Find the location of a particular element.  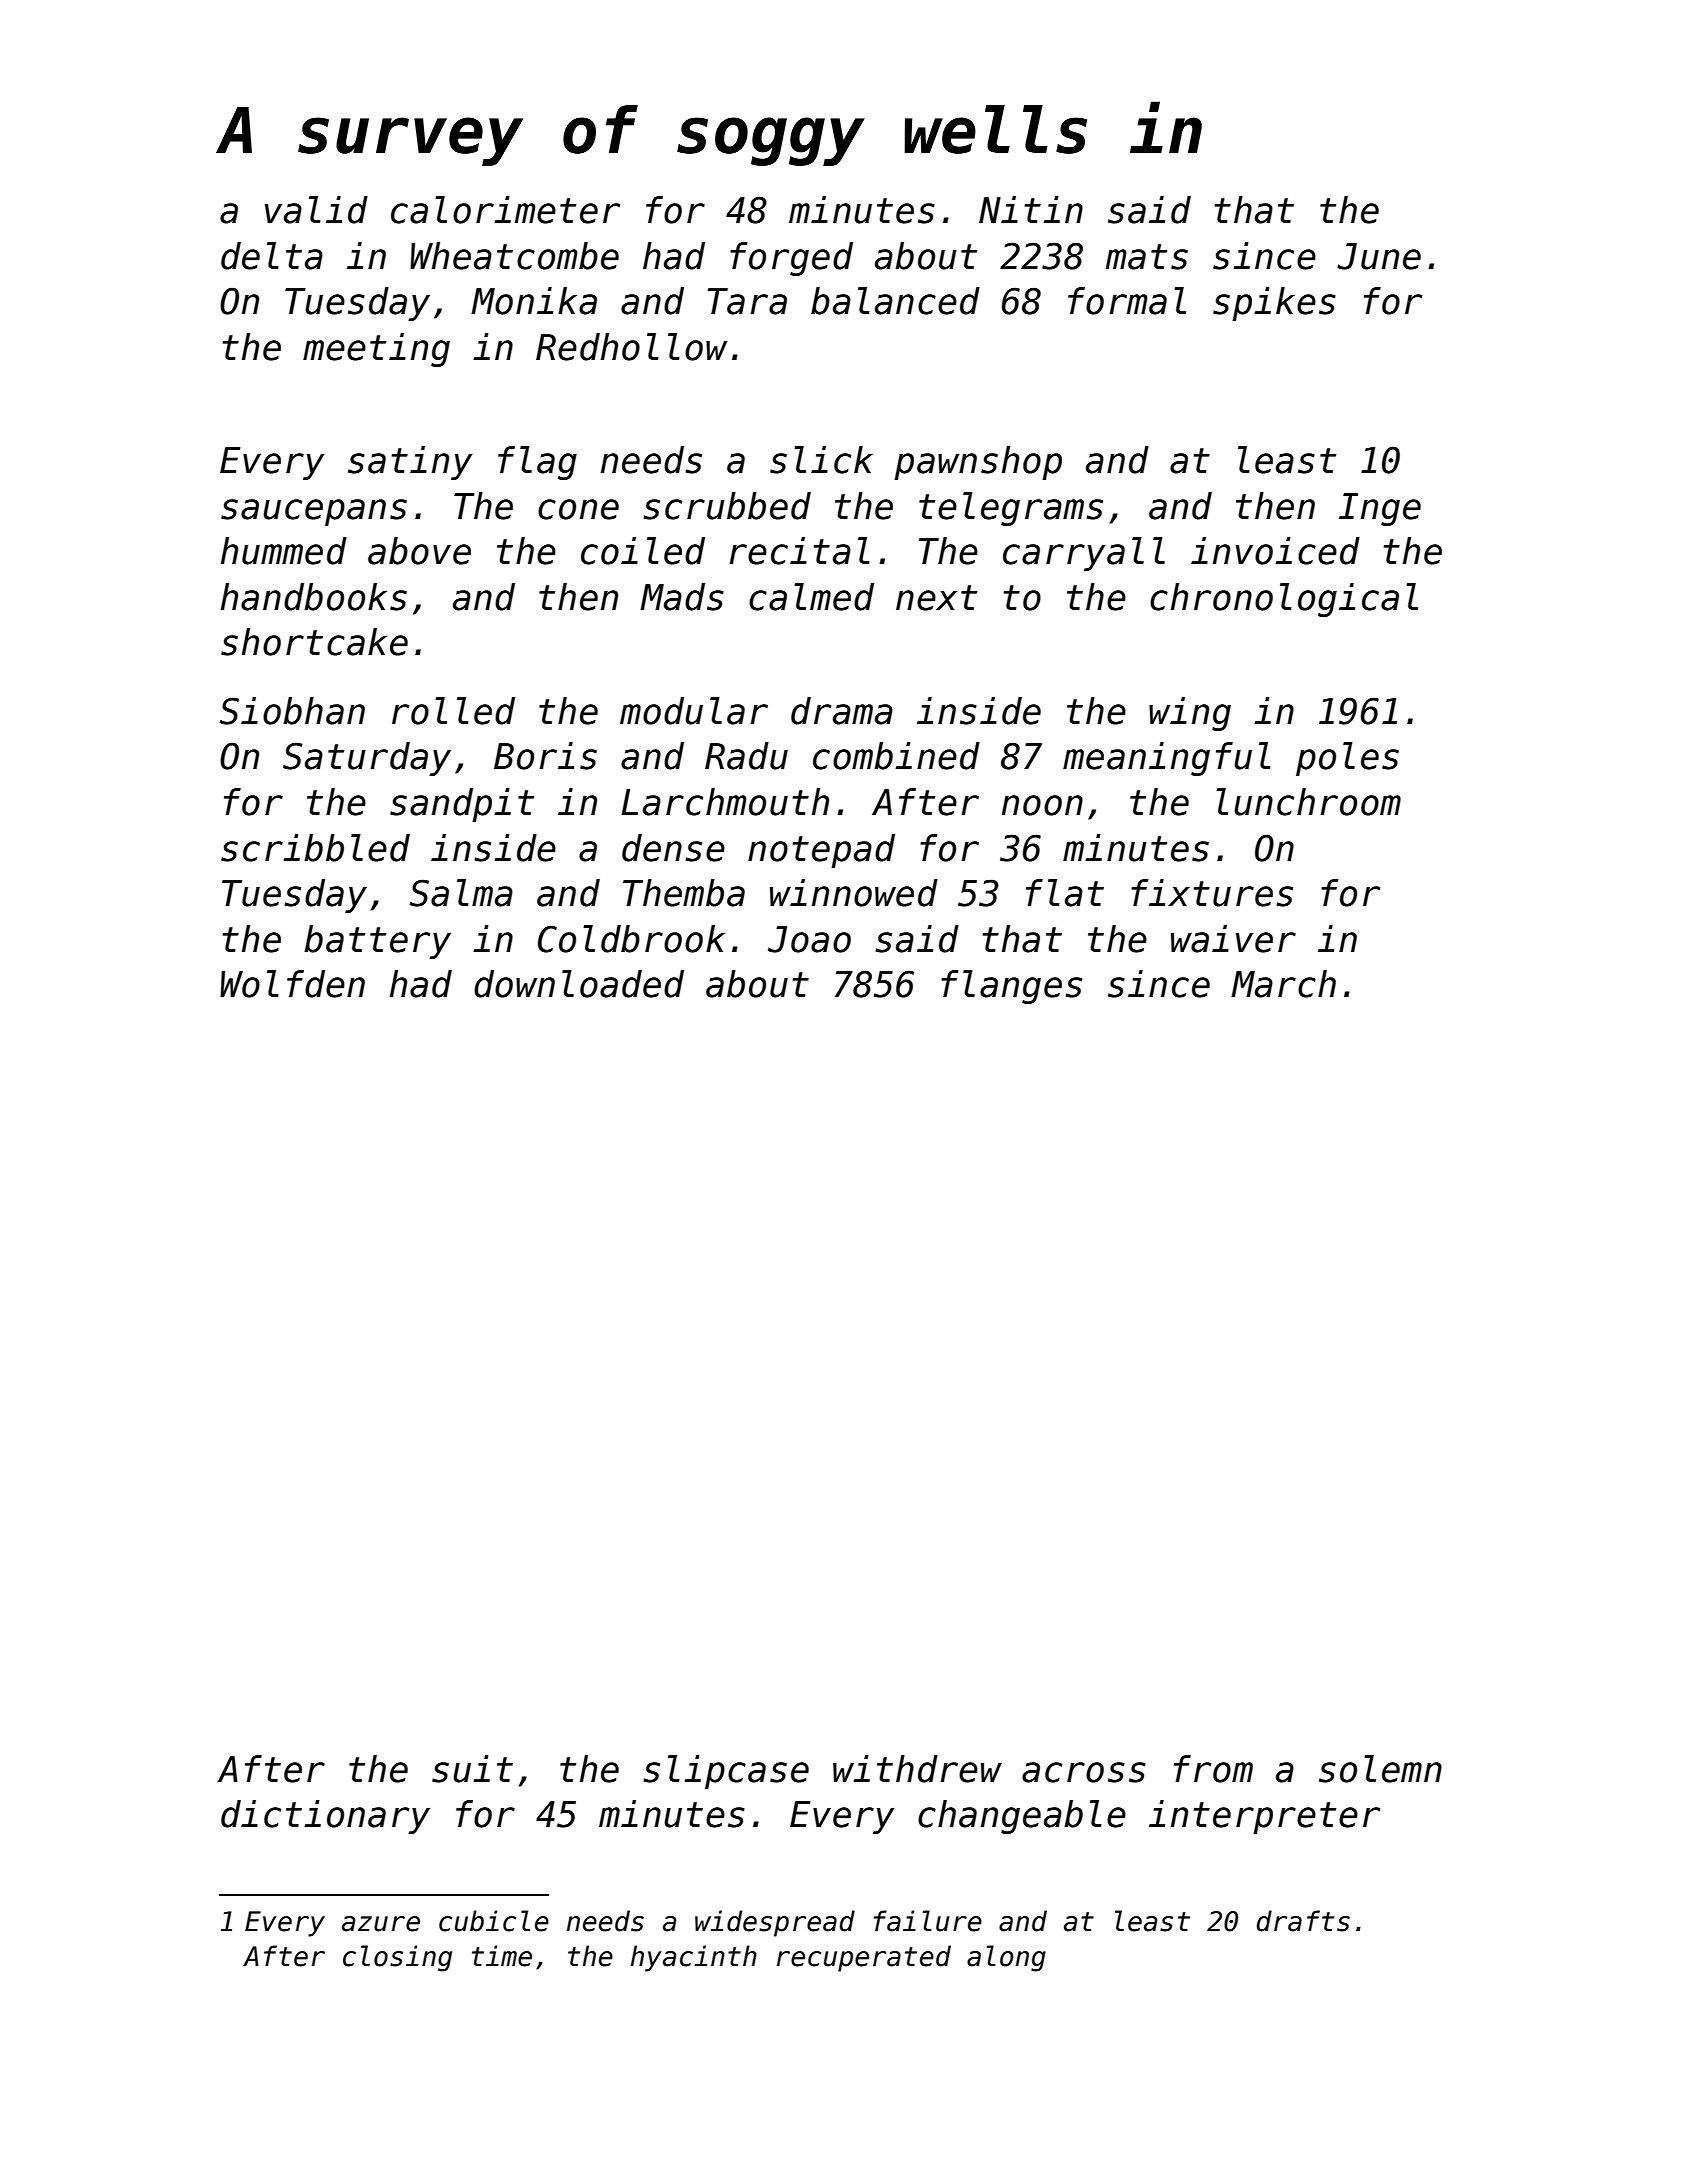

hyacinth is located at coordinates (694, 1958).
